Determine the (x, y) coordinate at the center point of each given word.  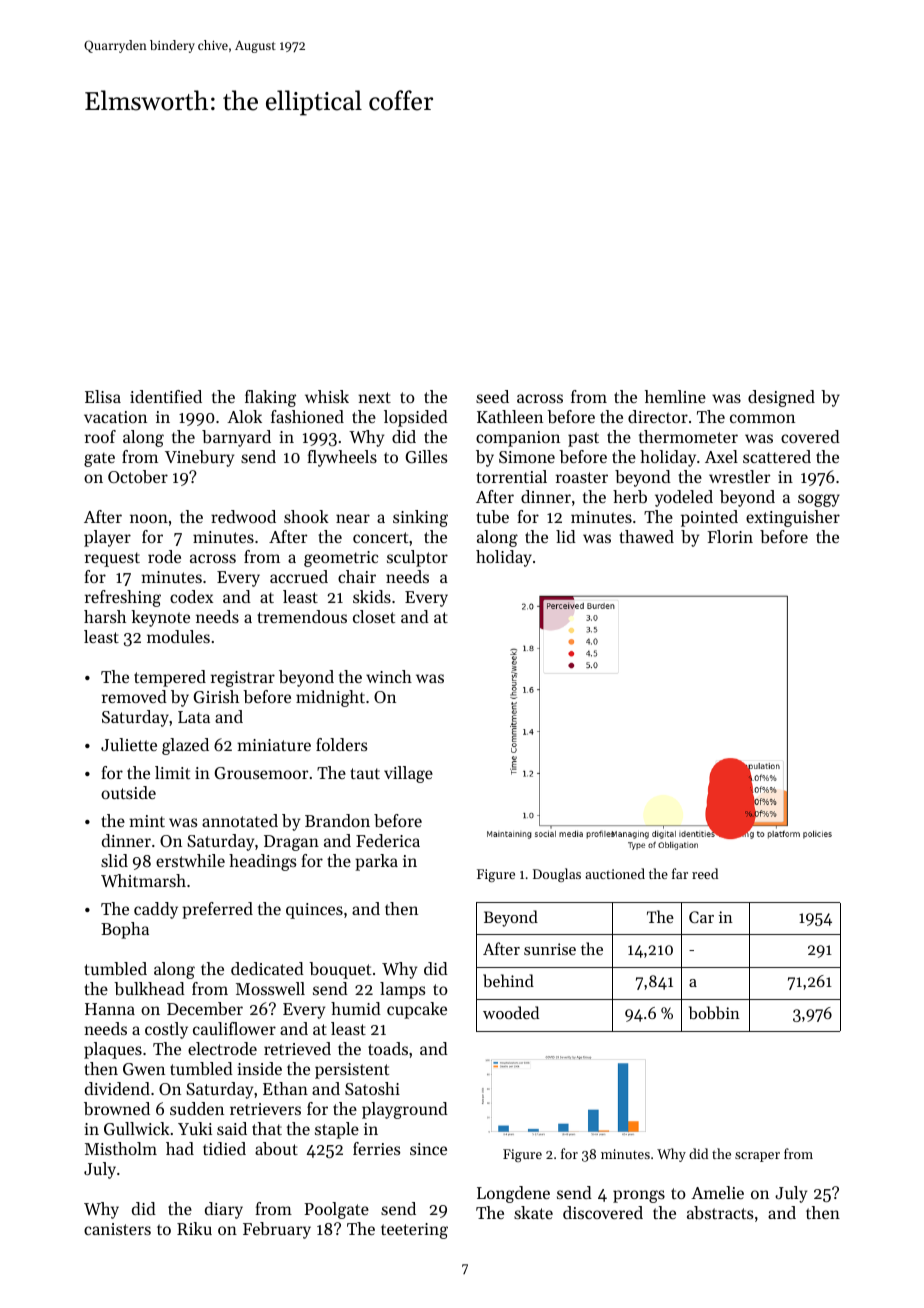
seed (492, 396)
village (408, 774)
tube (492, 516)
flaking (270, 398)
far (680, 873)
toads (388, 1048)
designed (781, 398)
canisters (117, 1229)
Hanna (110, 1009)
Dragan (291, 843)
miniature (274, 745)
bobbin (714, 1012)
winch (389, 676)
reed (705, 873)
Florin (730, 536)
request (112, 559)
